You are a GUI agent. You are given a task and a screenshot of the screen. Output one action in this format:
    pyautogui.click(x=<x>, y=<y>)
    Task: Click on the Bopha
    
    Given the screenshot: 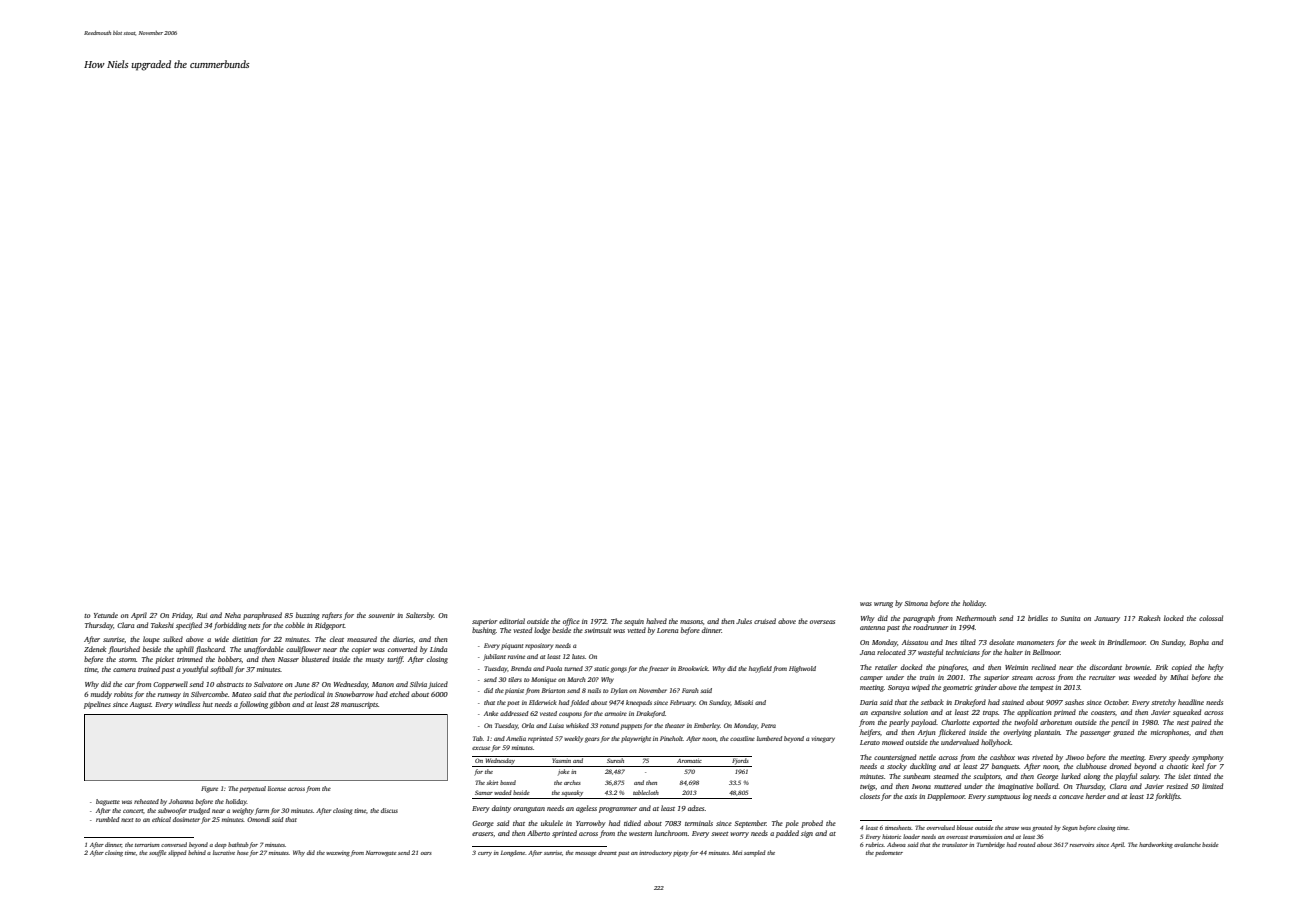 What is the action you would take?
    pyautogui.click(x=1199, y=643)
